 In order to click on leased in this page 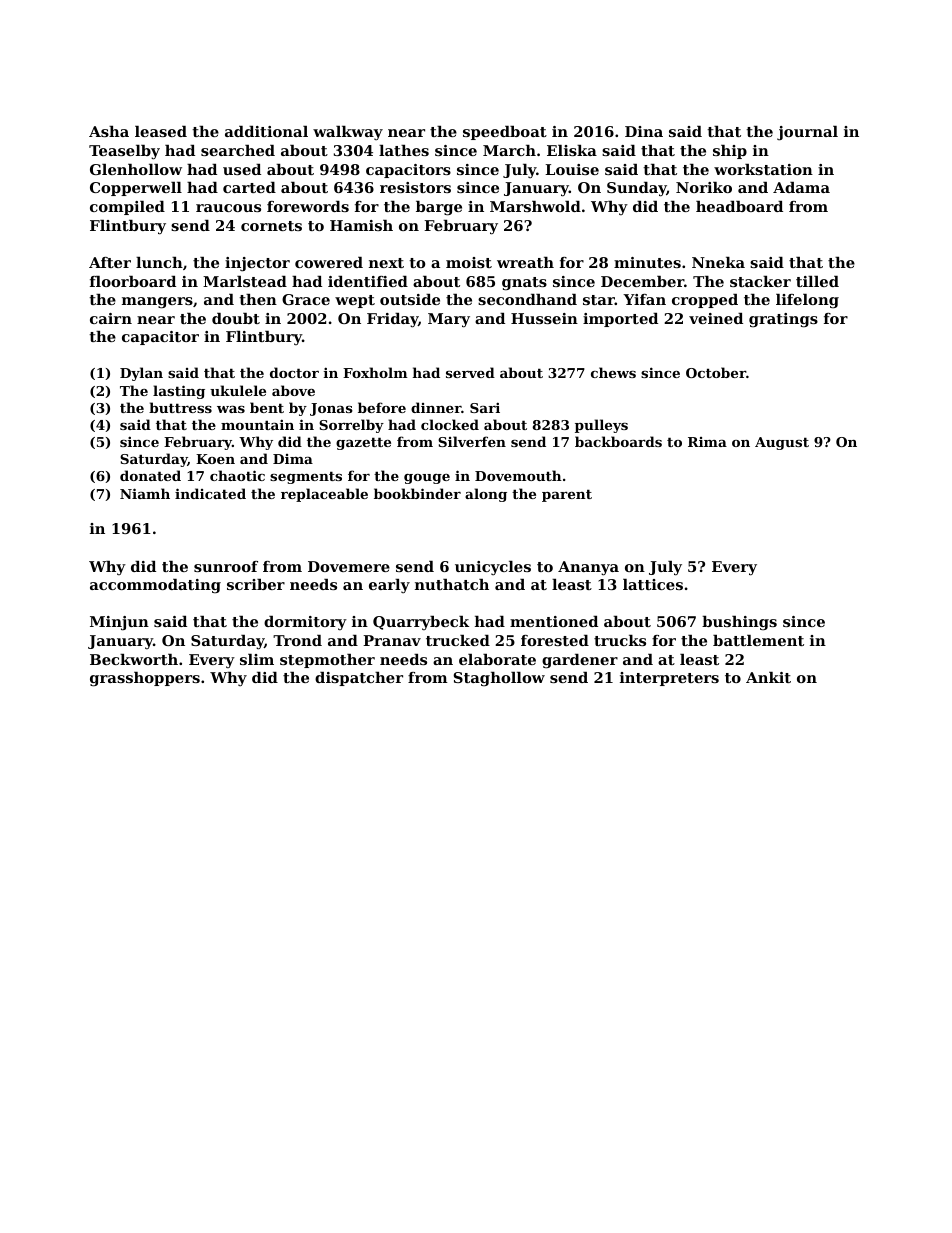, I will do `click(161, 131)`.
